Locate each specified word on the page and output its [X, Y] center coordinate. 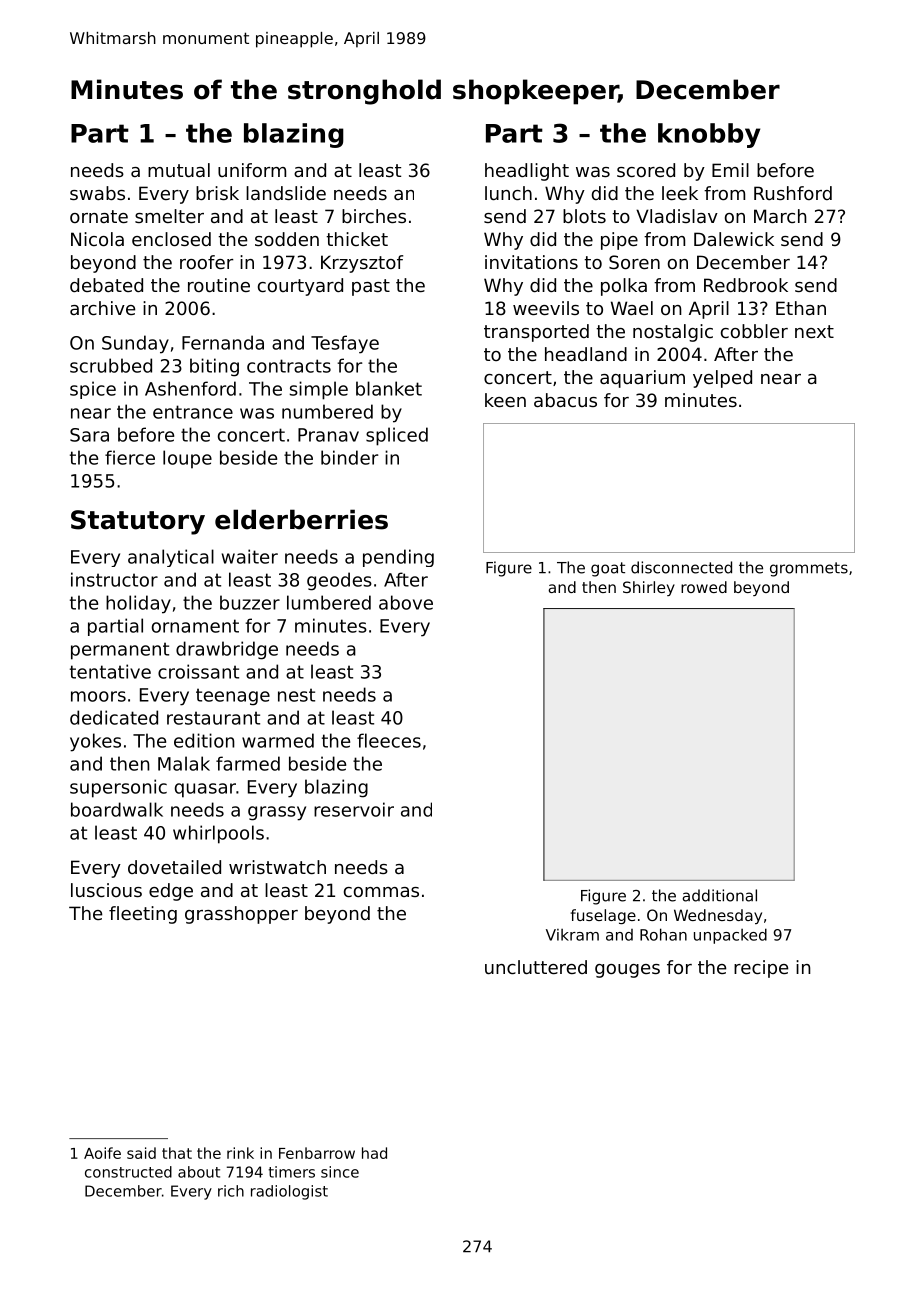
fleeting [143, 915]
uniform [252, 170]
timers [292, 1172]
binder [349, 457]
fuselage [603, 916]
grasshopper [241, 915]
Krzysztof [362, 264]
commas [381, 892]
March [780, 216]
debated [106, 285]
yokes [95, 742]
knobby [709, 135]
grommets [809, 569]
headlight [527, 172]
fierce [130, 457]
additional [719, 895]
